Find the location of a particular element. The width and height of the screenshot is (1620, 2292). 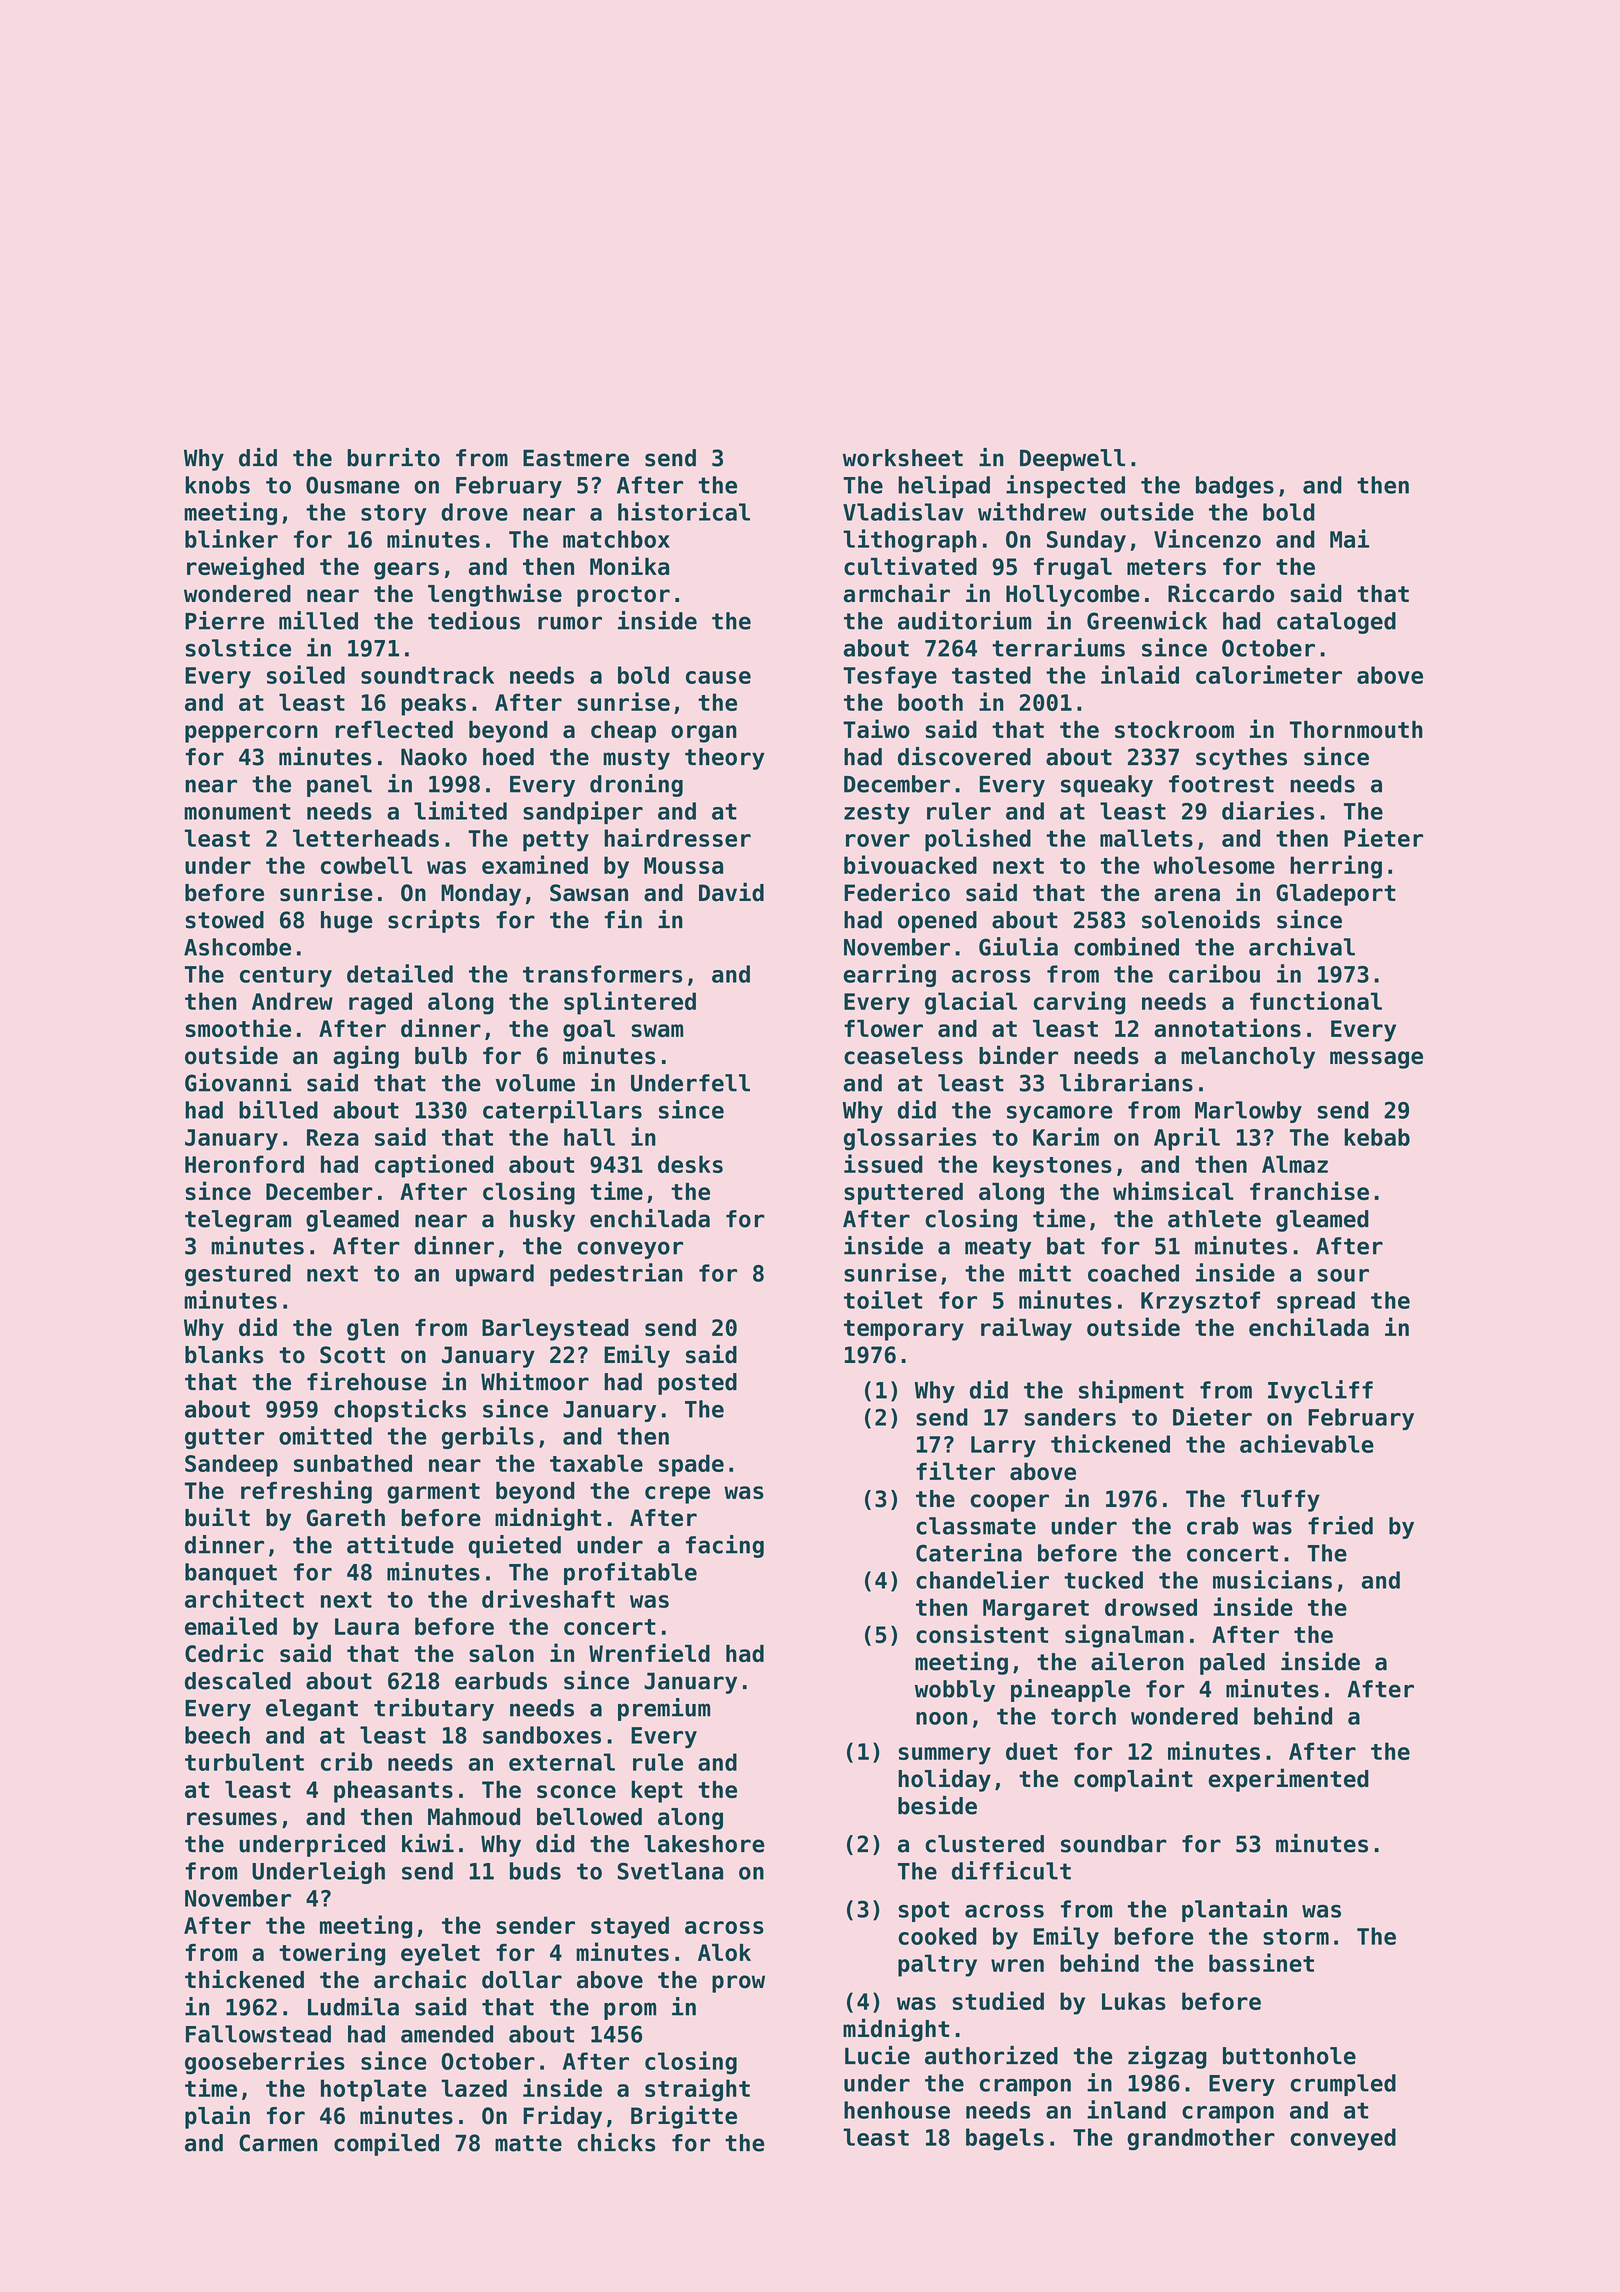

Mahmoud is located at coordinates (474, 1817).
